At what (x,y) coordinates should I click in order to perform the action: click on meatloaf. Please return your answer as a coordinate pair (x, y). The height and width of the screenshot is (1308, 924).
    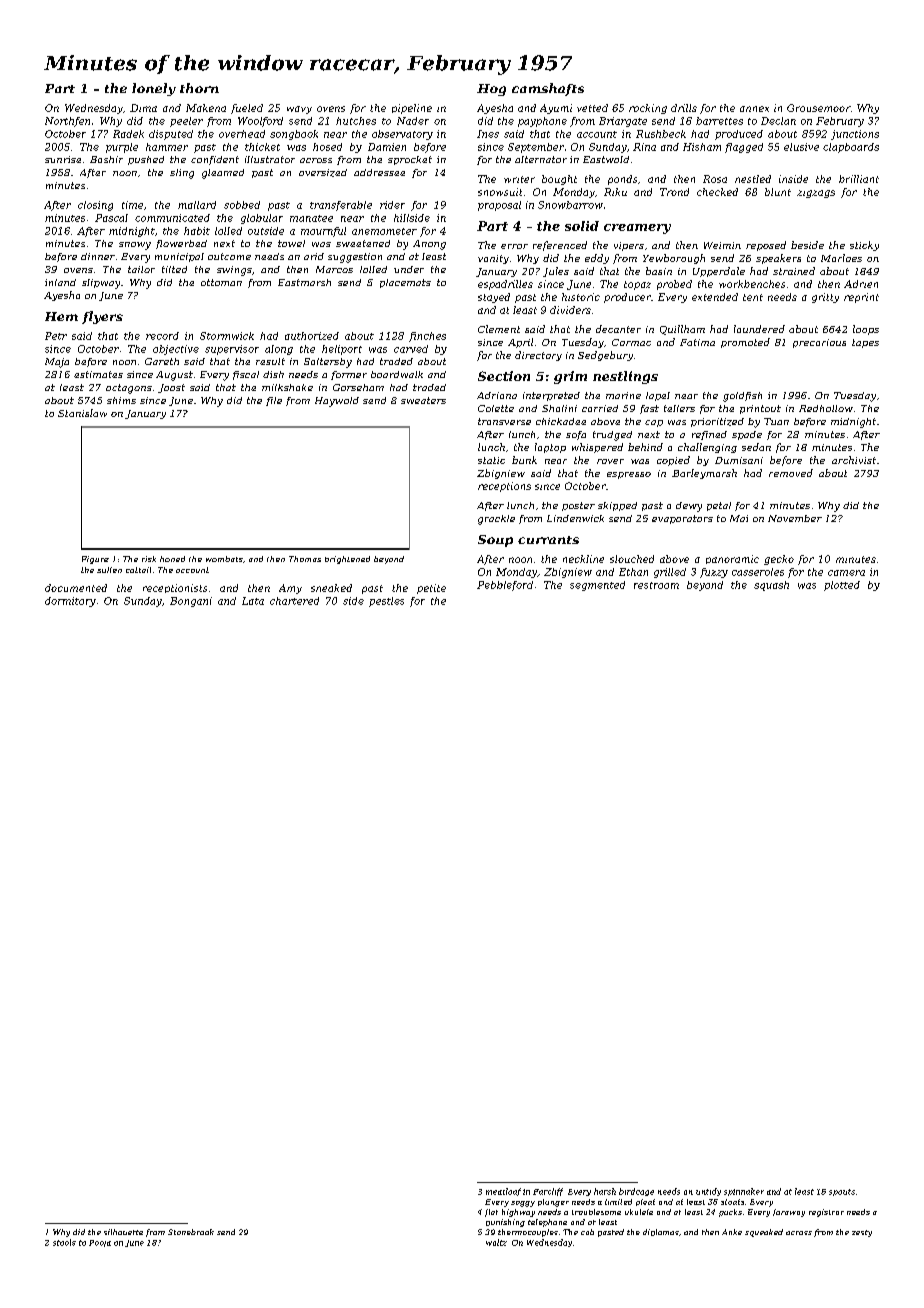
    Looking at the image, I should click on (503, 1192).
